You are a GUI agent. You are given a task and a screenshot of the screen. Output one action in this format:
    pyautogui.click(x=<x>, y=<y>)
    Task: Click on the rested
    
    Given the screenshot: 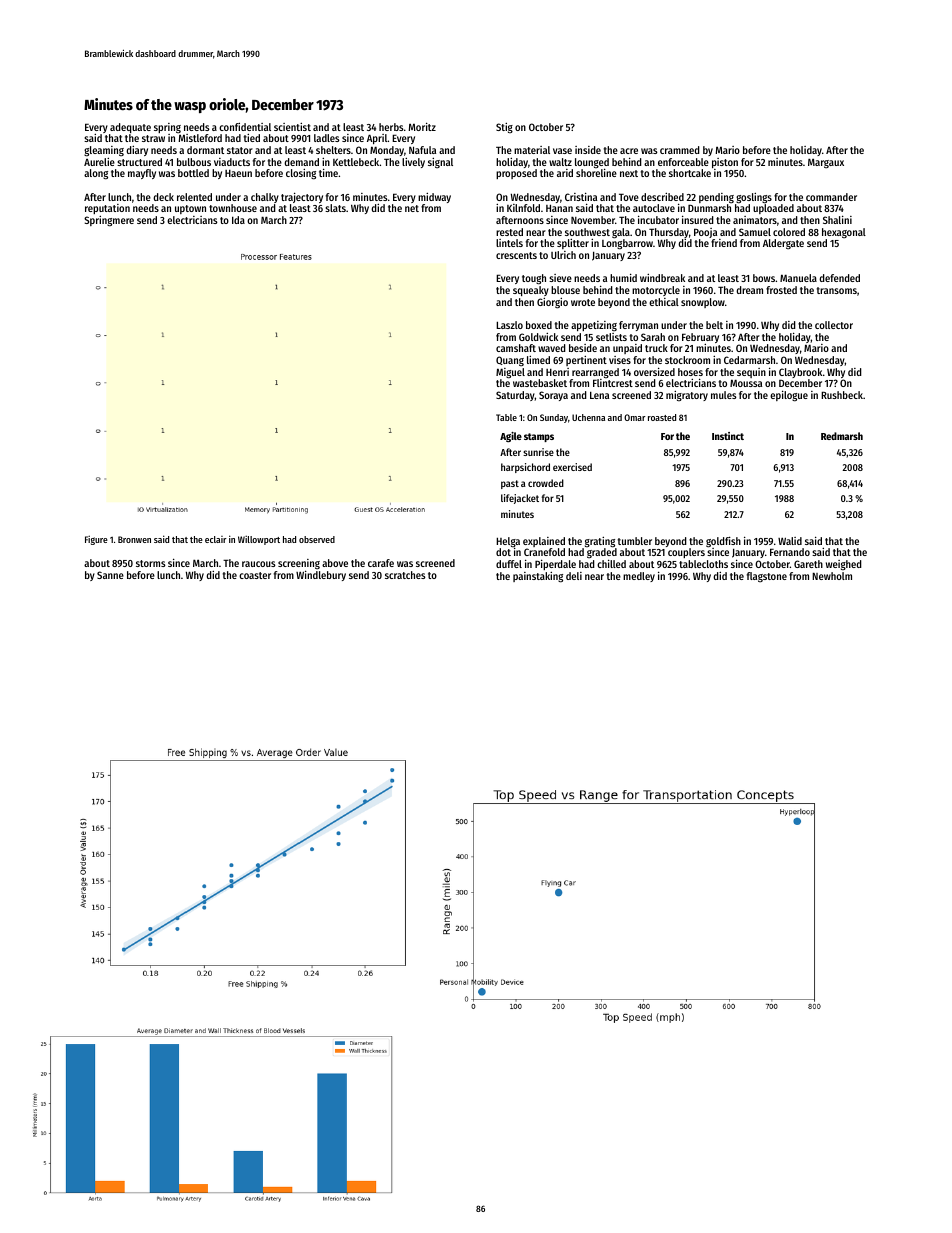 What is the action you would take?
    pyautogui.click(x=509, y=232)
